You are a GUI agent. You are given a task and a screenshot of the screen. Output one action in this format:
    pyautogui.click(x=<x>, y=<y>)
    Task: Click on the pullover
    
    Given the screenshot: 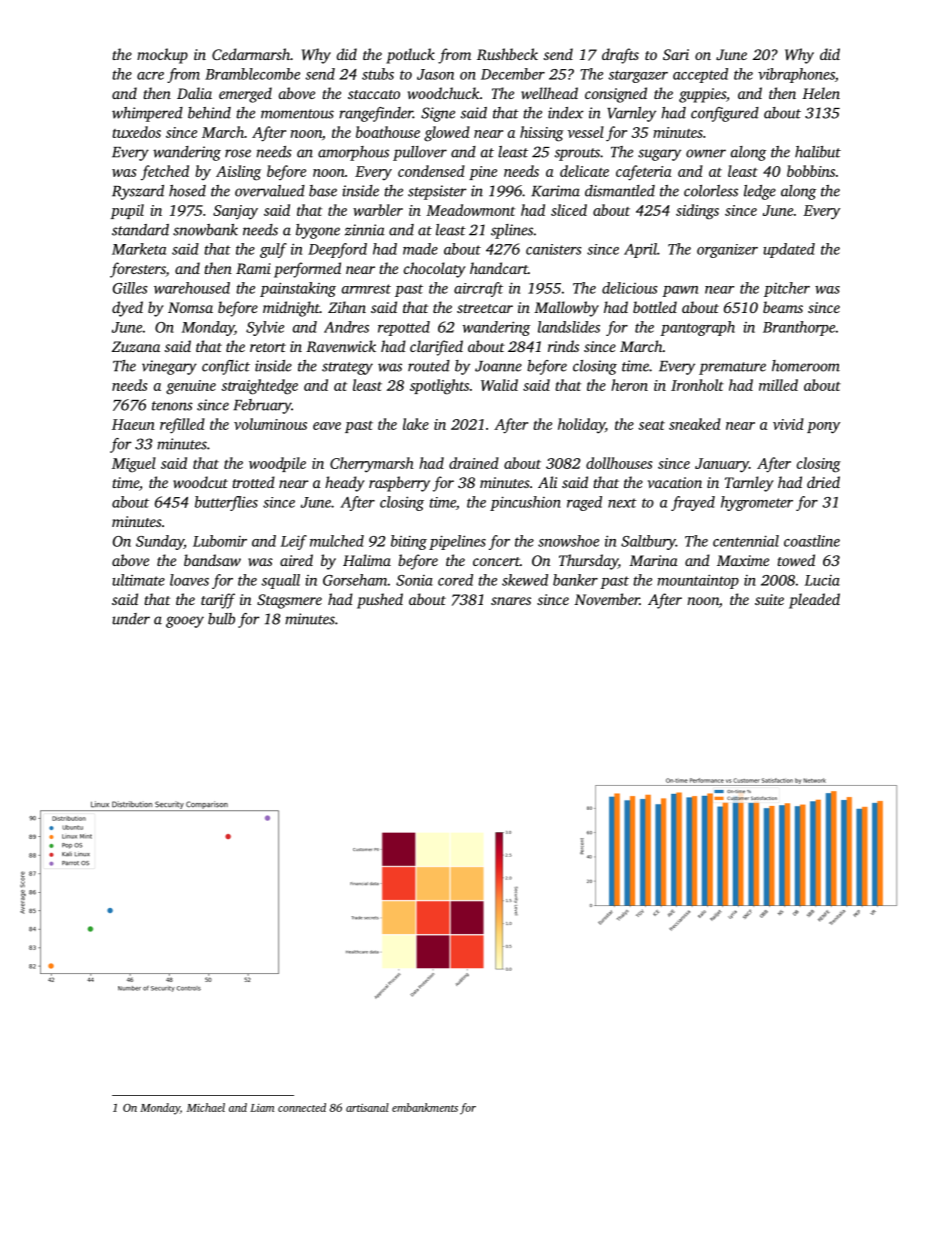 What is the action you would take?
    pyautogui.click(x=420, y=153)
